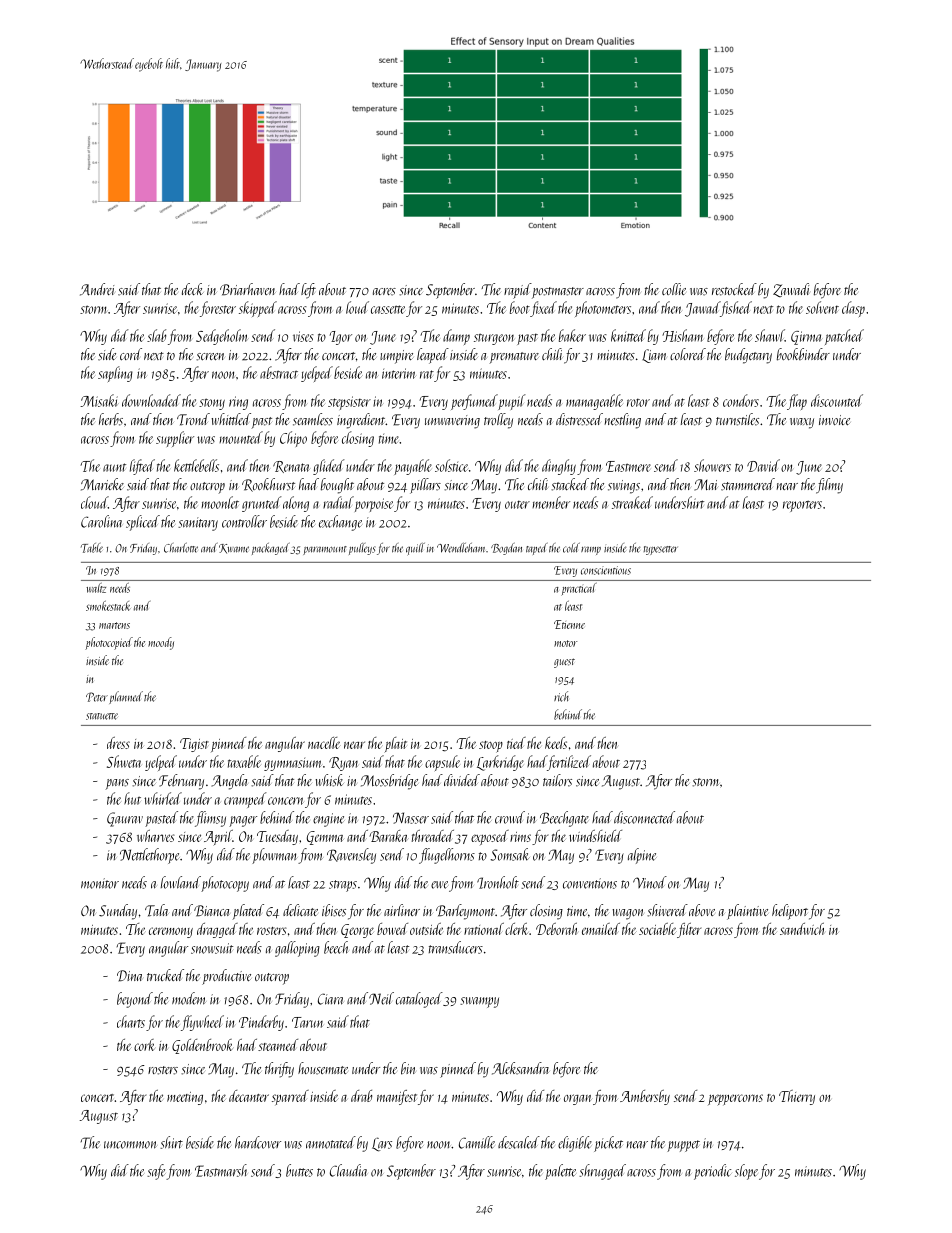  What do you see at coordinates (249, 1096) in the screenshot?
I see `decanter` at bounding box center [249, 1096].
